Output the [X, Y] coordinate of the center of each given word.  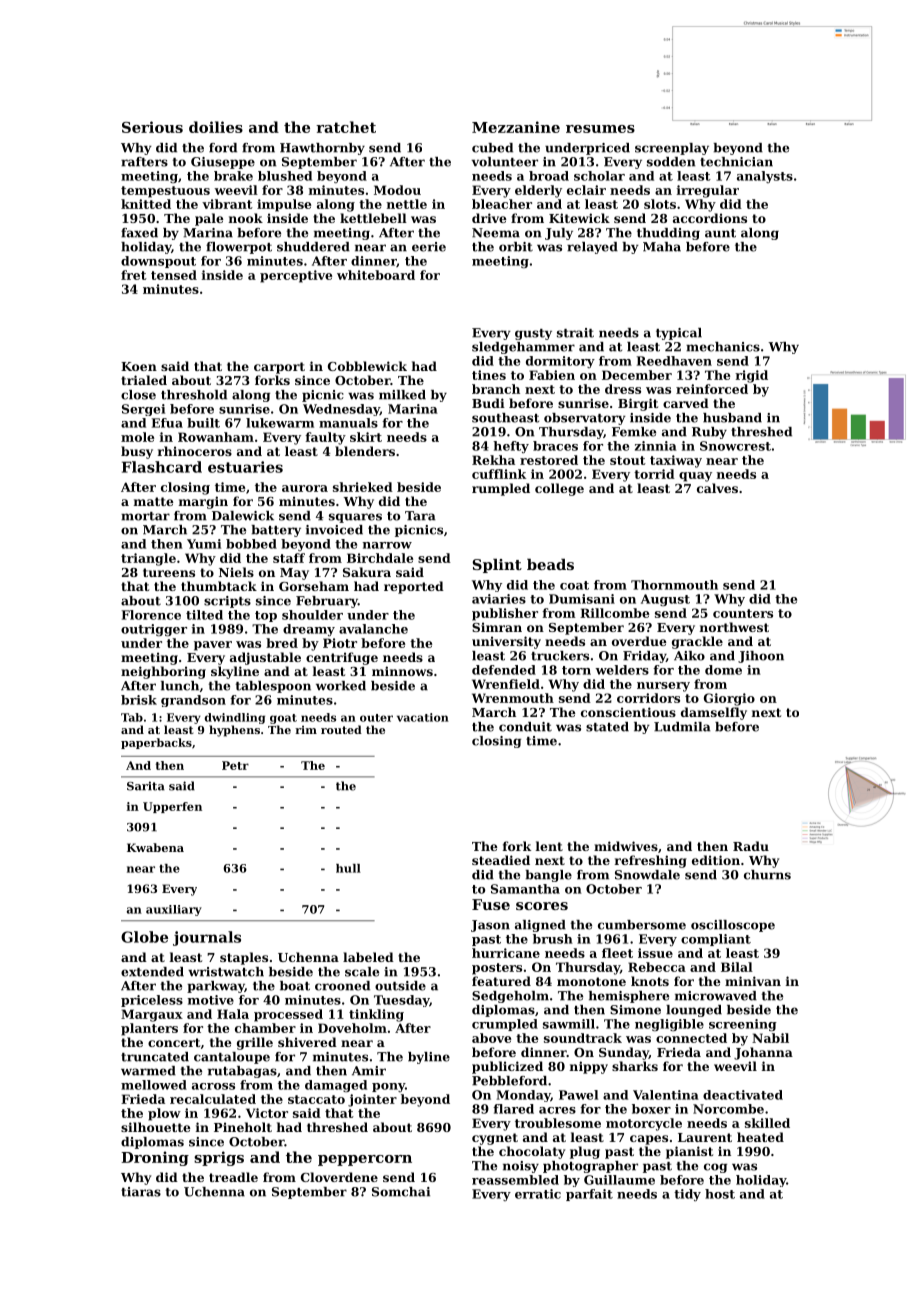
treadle [233, 1177]
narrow [387, 545]
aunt [720, 233]
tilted [204, 615]
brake [233, 176]
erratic [538, 1194]
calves [717, 488]
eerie [429, 247]
